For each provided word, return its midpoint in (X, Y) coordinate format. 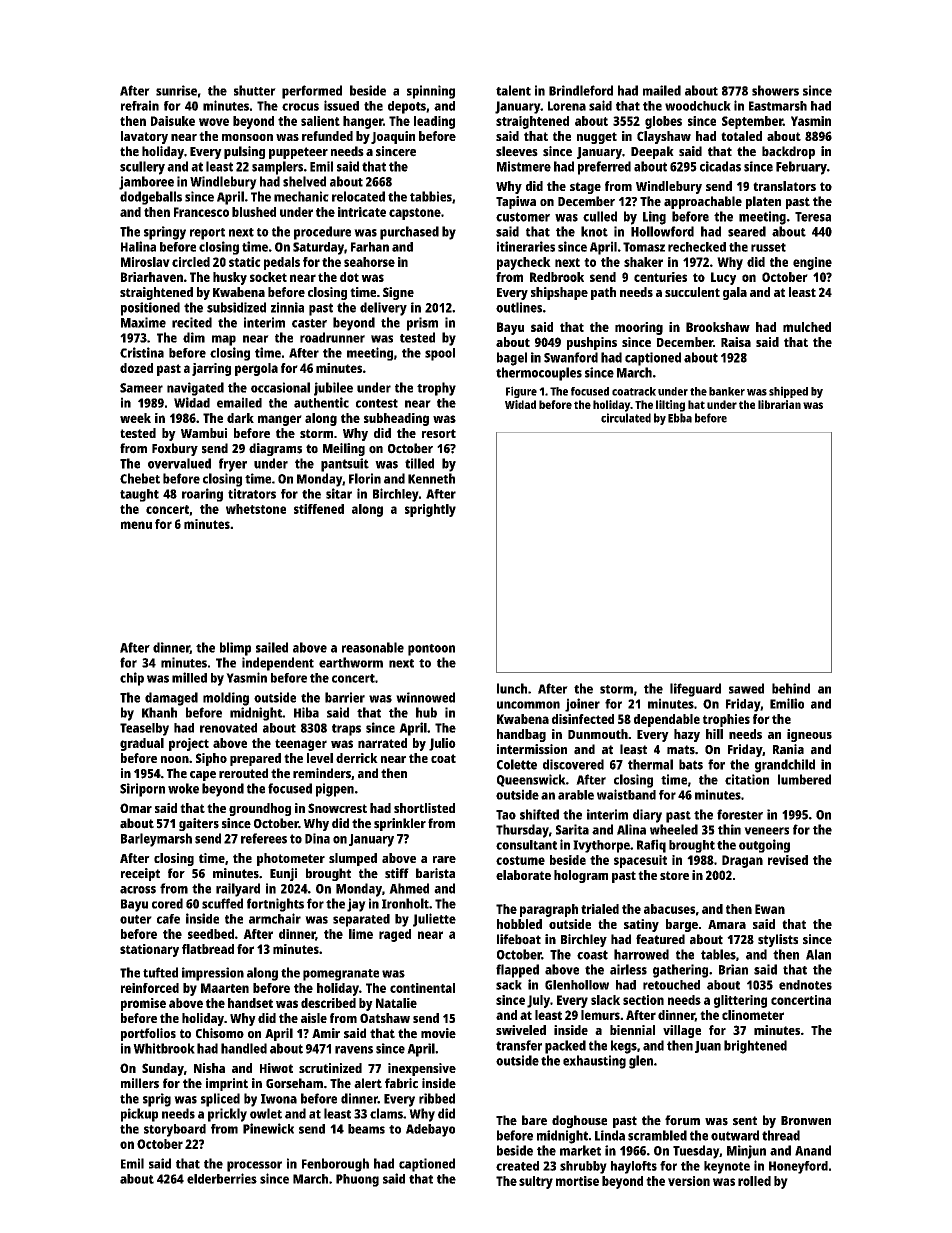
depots (407, 107)
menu (136, 525)
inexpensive (422, 1069)
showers (775, 90)
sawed (746, 688)
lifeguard (695, 690)
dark (240, 418)
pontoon (431, 650)
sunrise (176, 90)
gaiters (199, 824)
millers (140, 1083)
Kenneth (431, 478)
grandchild (785, 766)
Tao (506, 815)
